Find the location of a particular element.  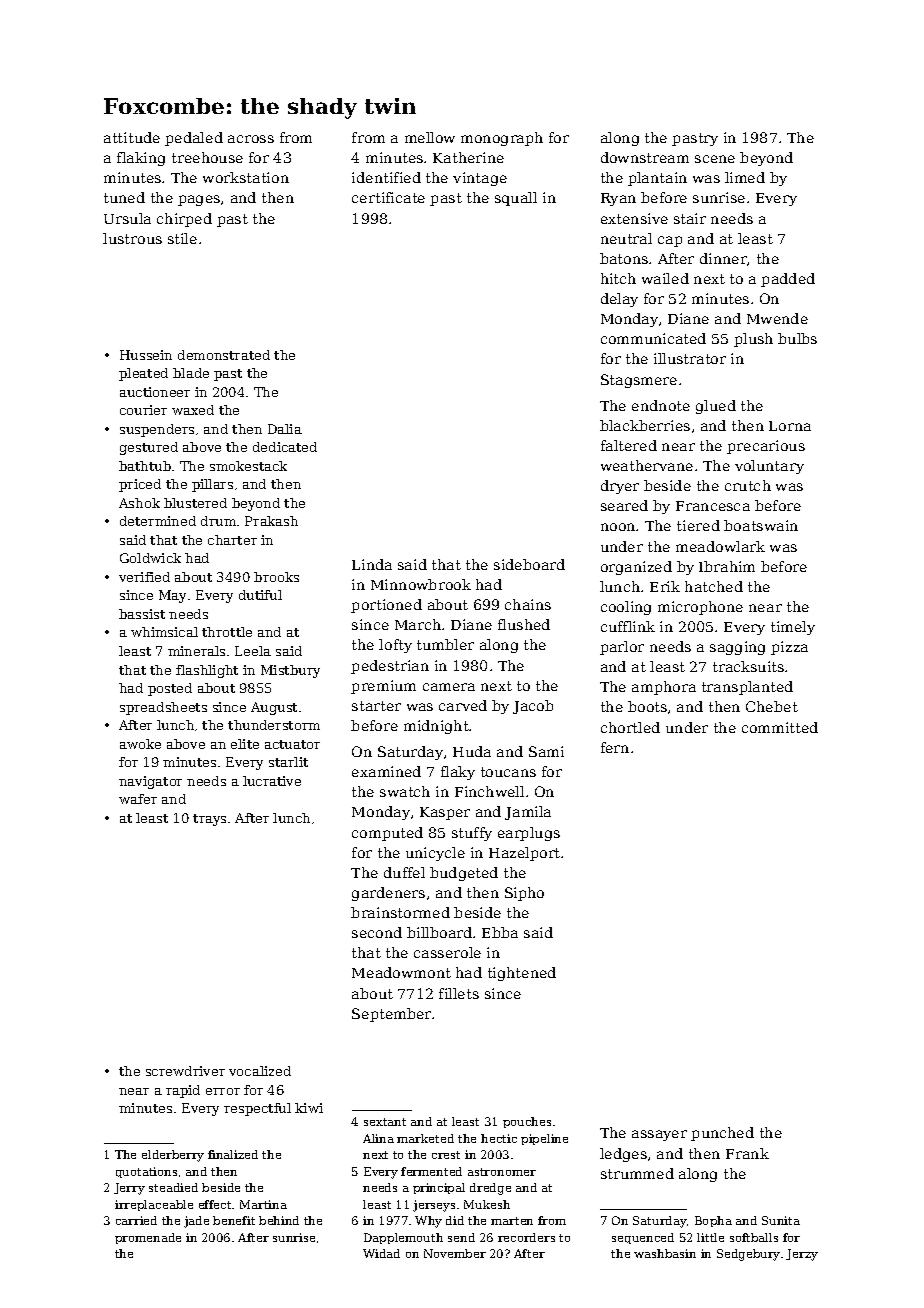

irreplaceable is located at coordinates (154, 1205).
